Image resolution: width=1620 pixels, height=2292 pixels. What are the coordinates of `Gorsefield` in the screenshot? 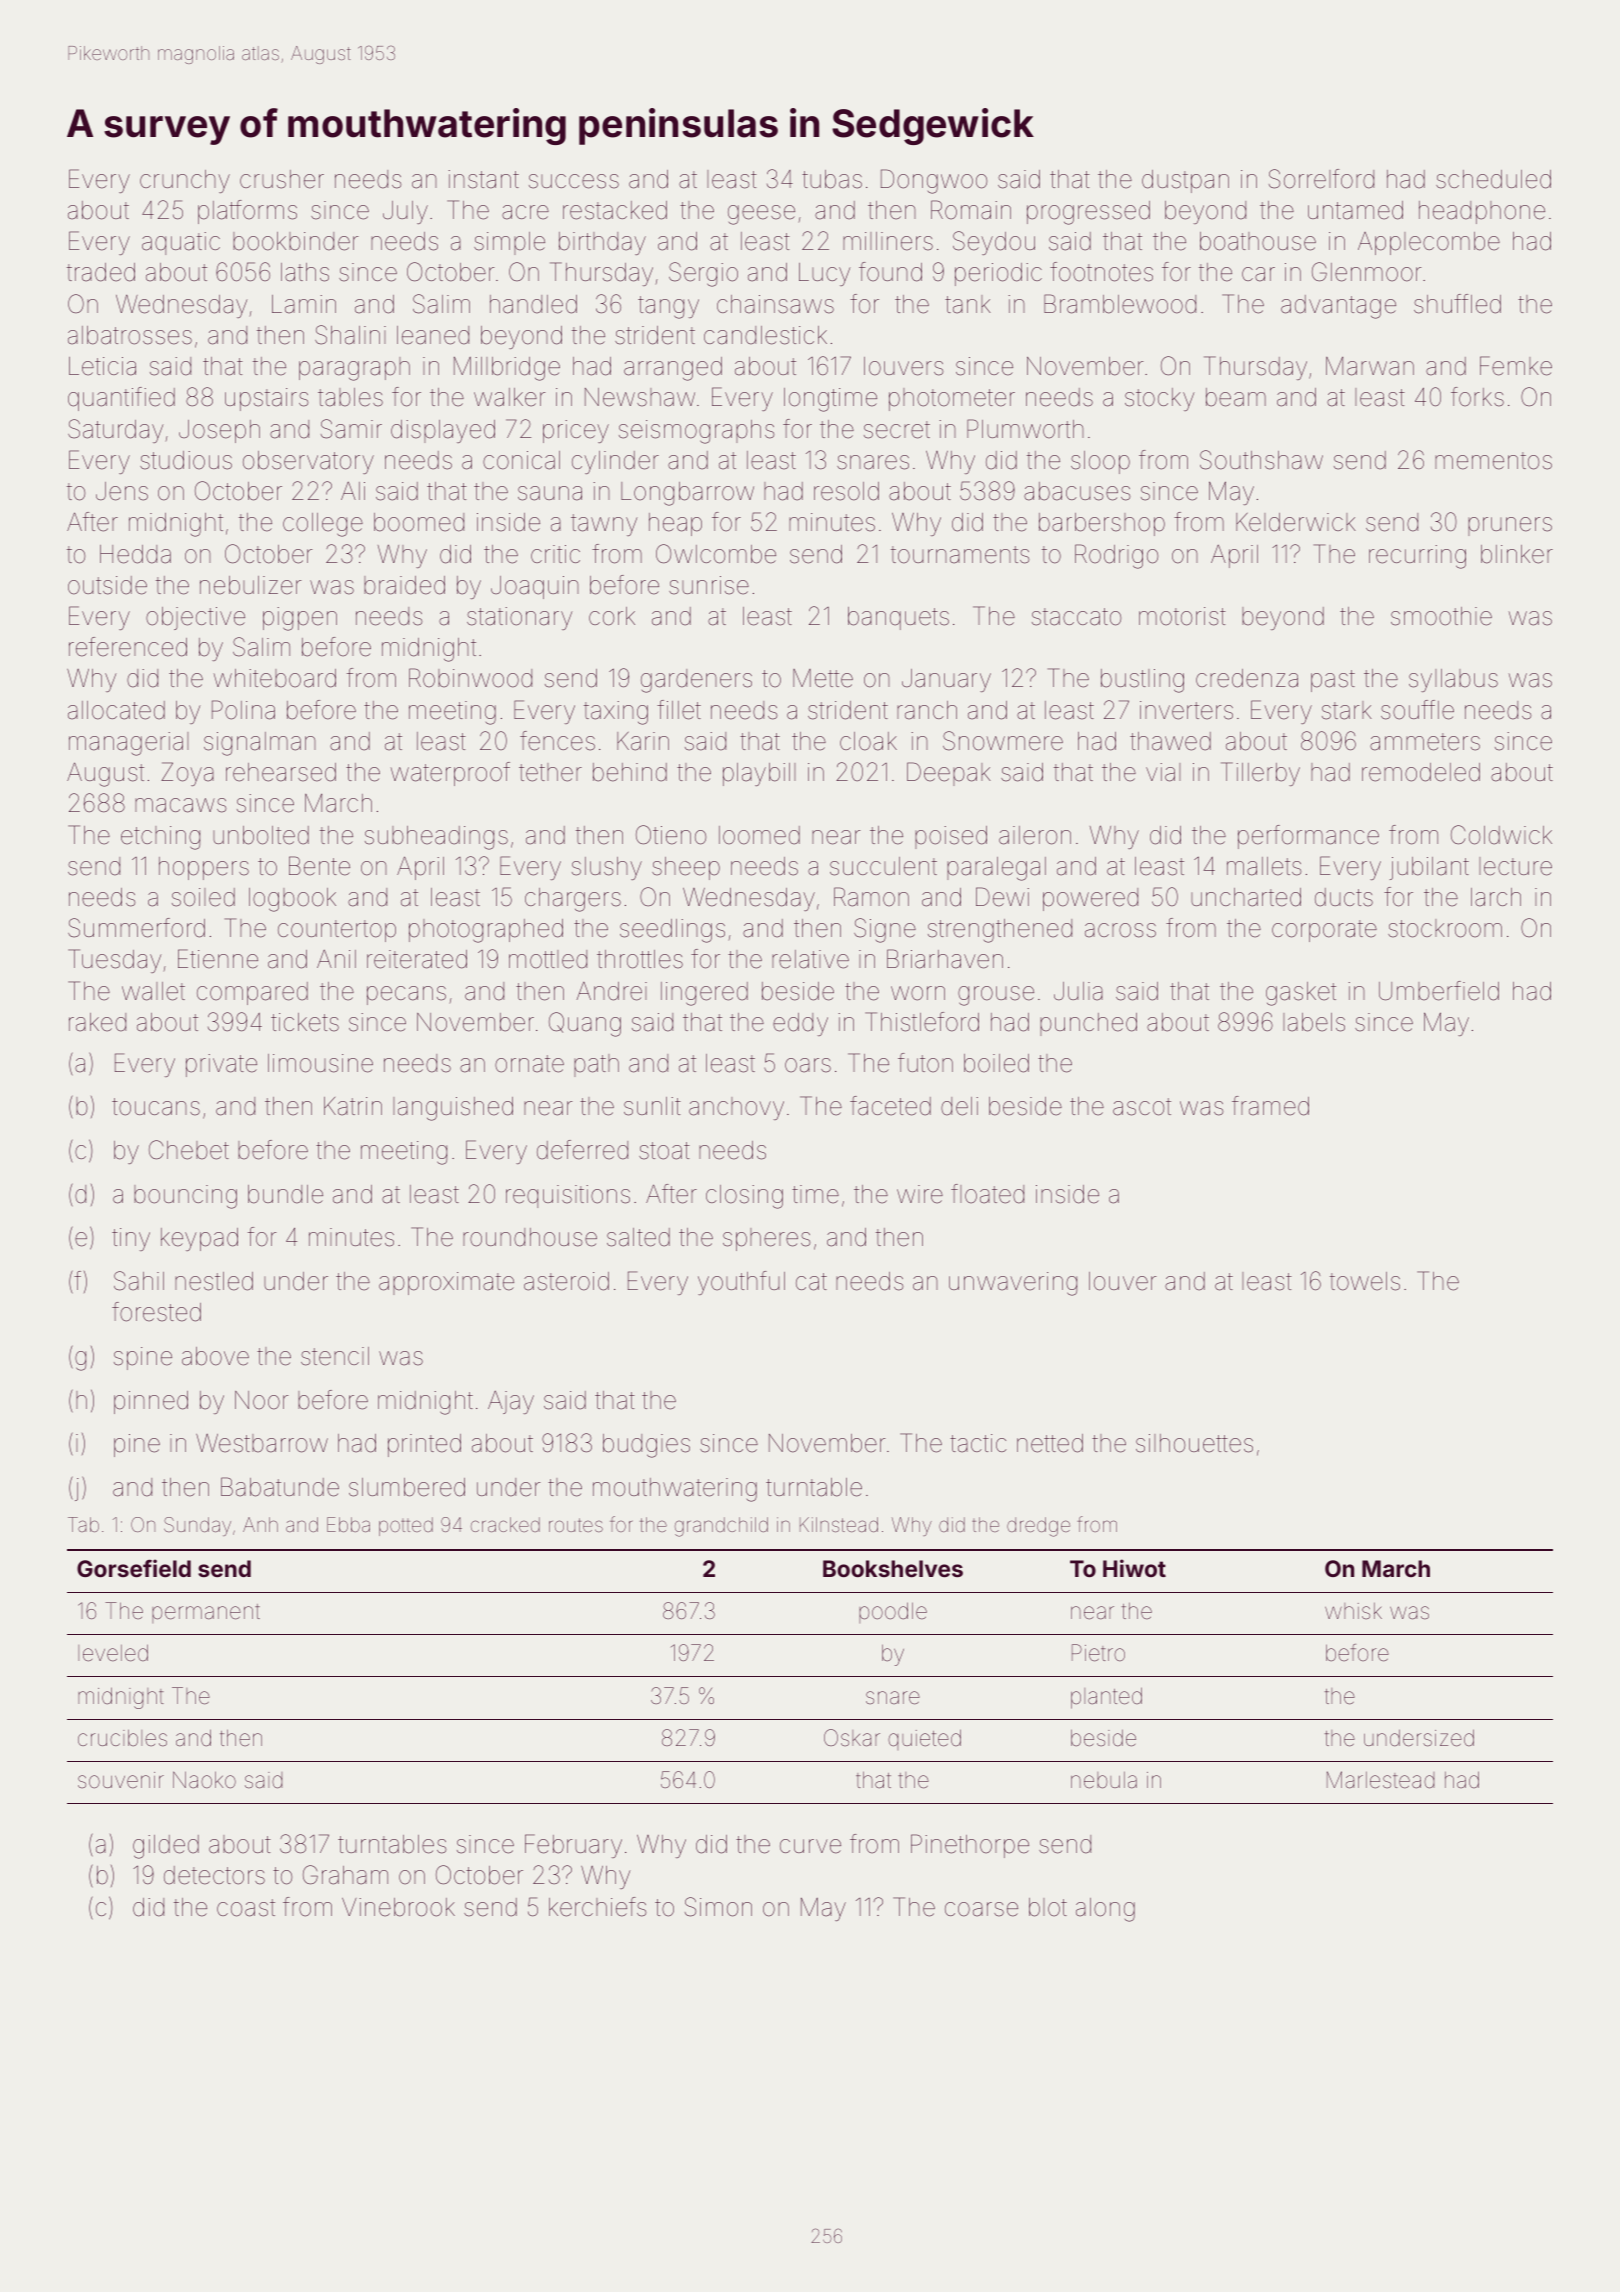 It's located at (134, 1568).
